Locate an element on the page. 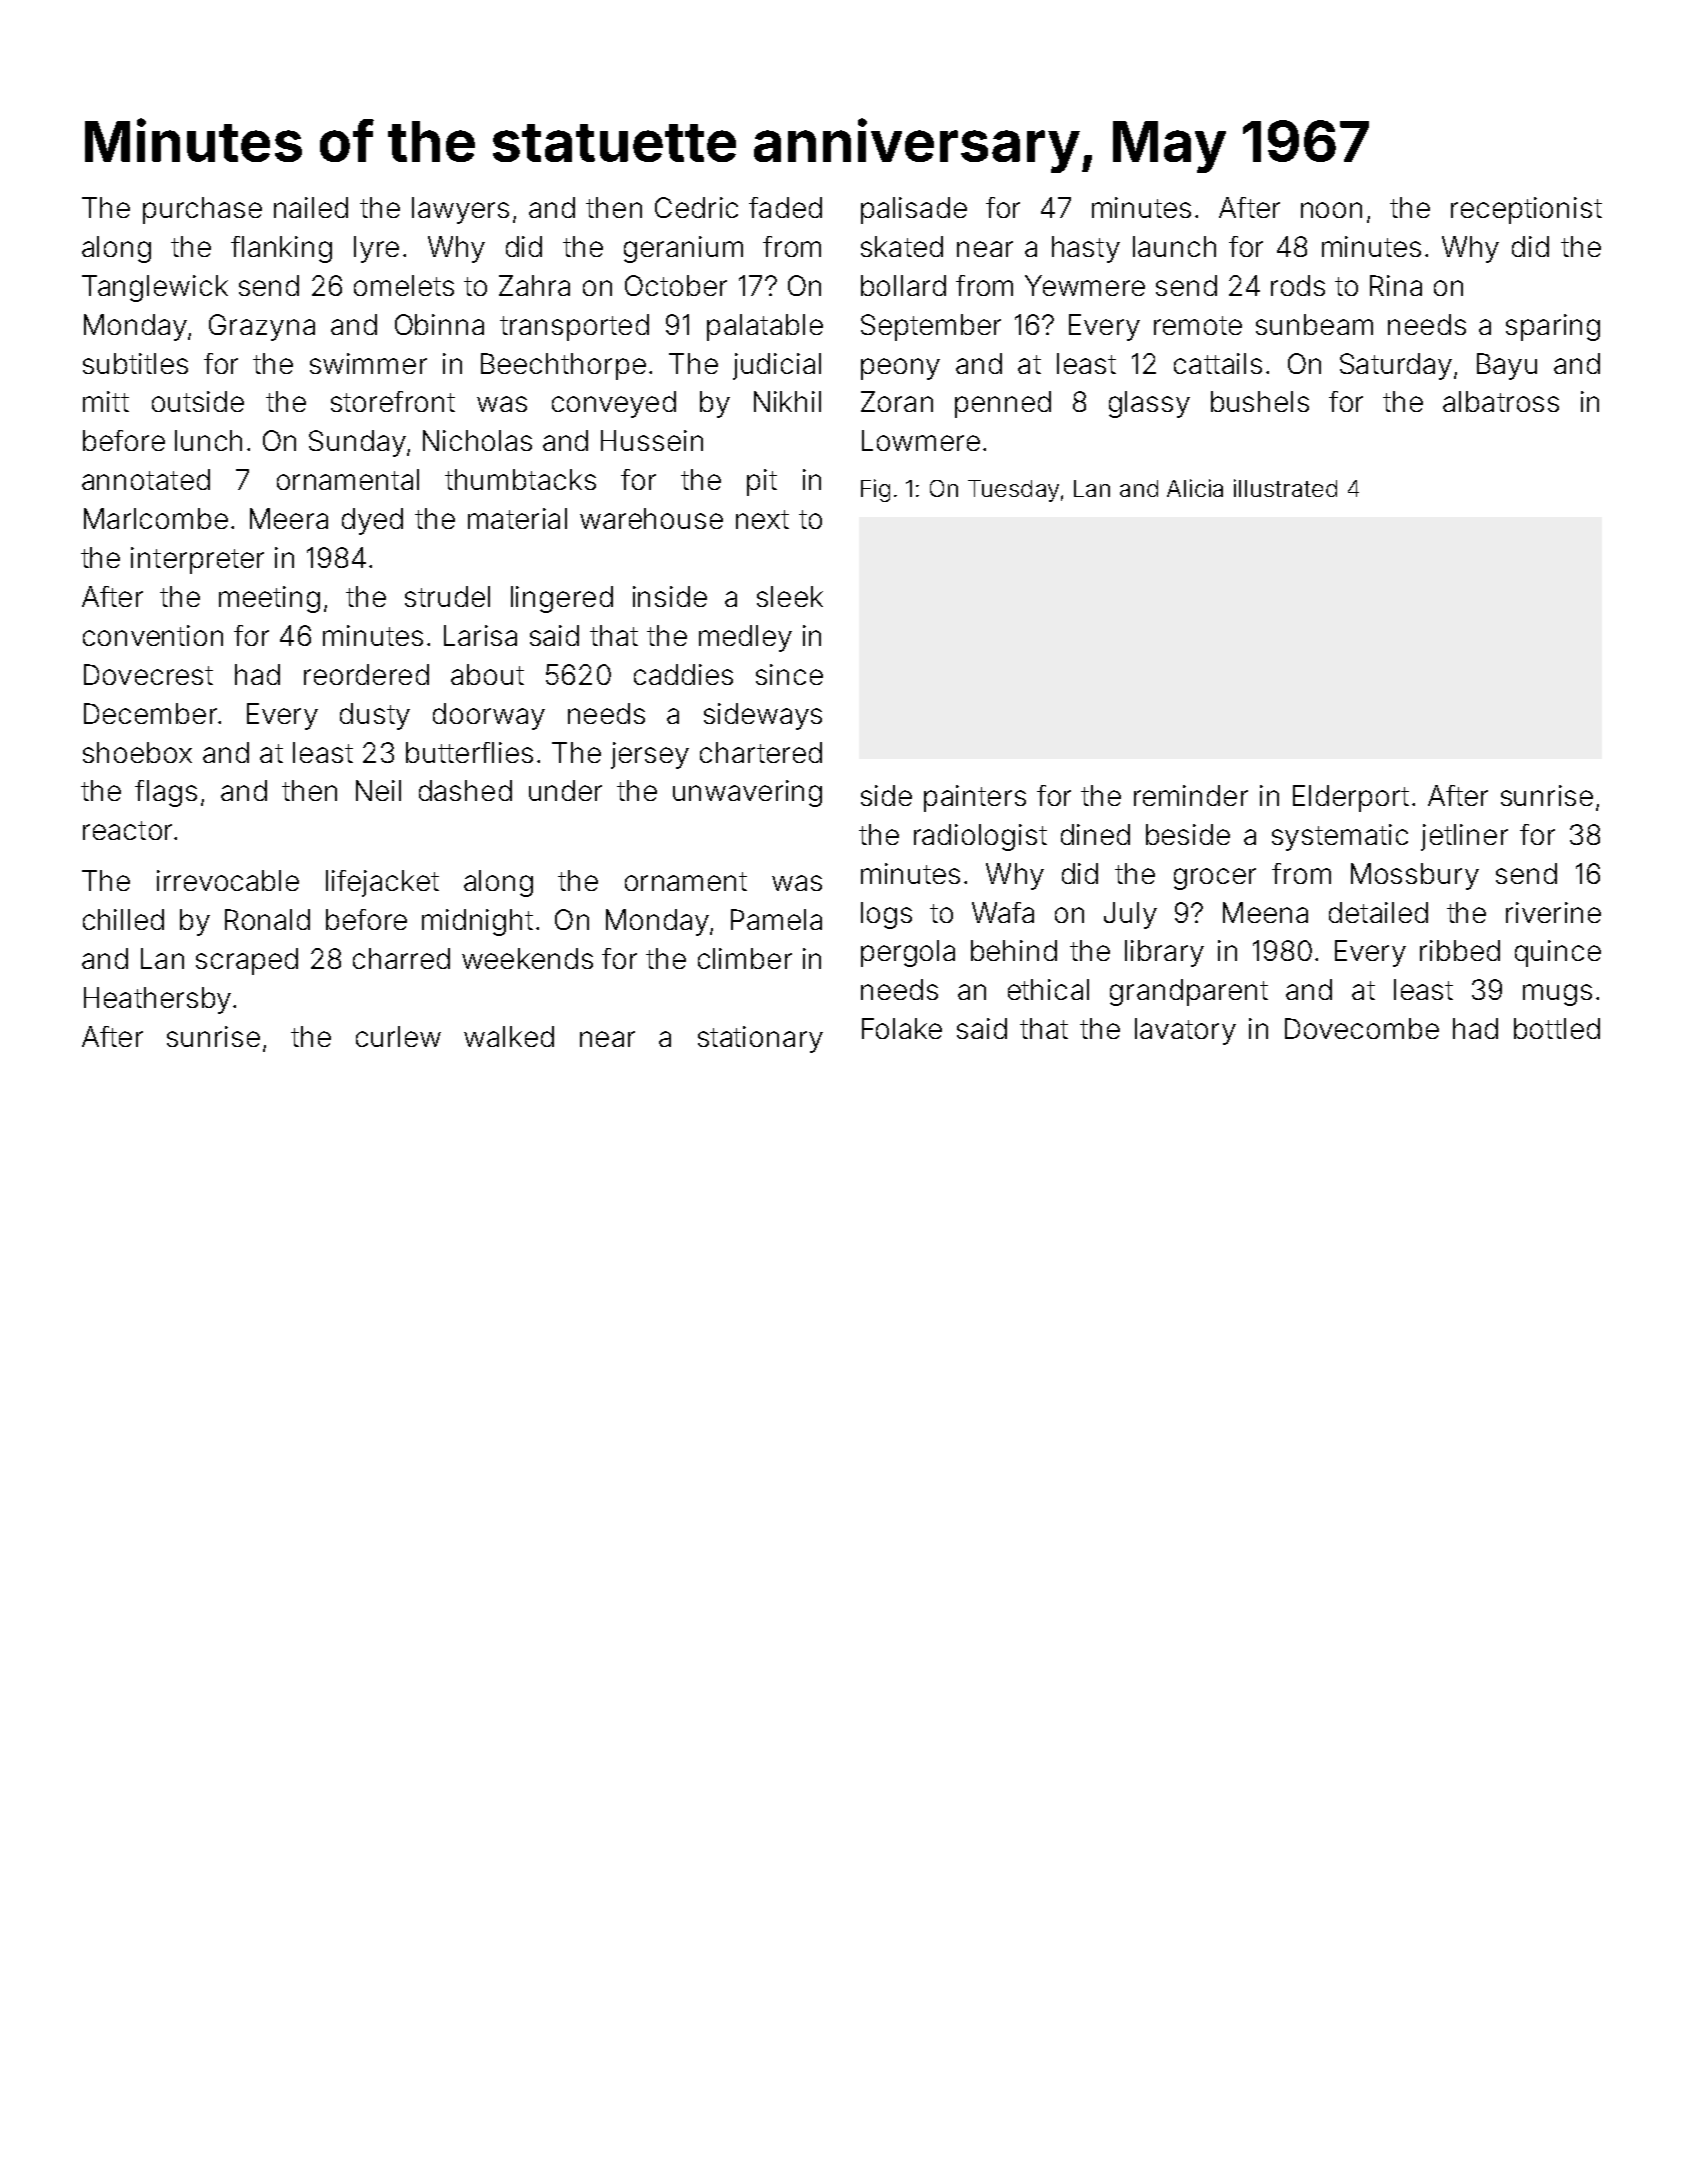  since is located at coordinates (789, 674).
